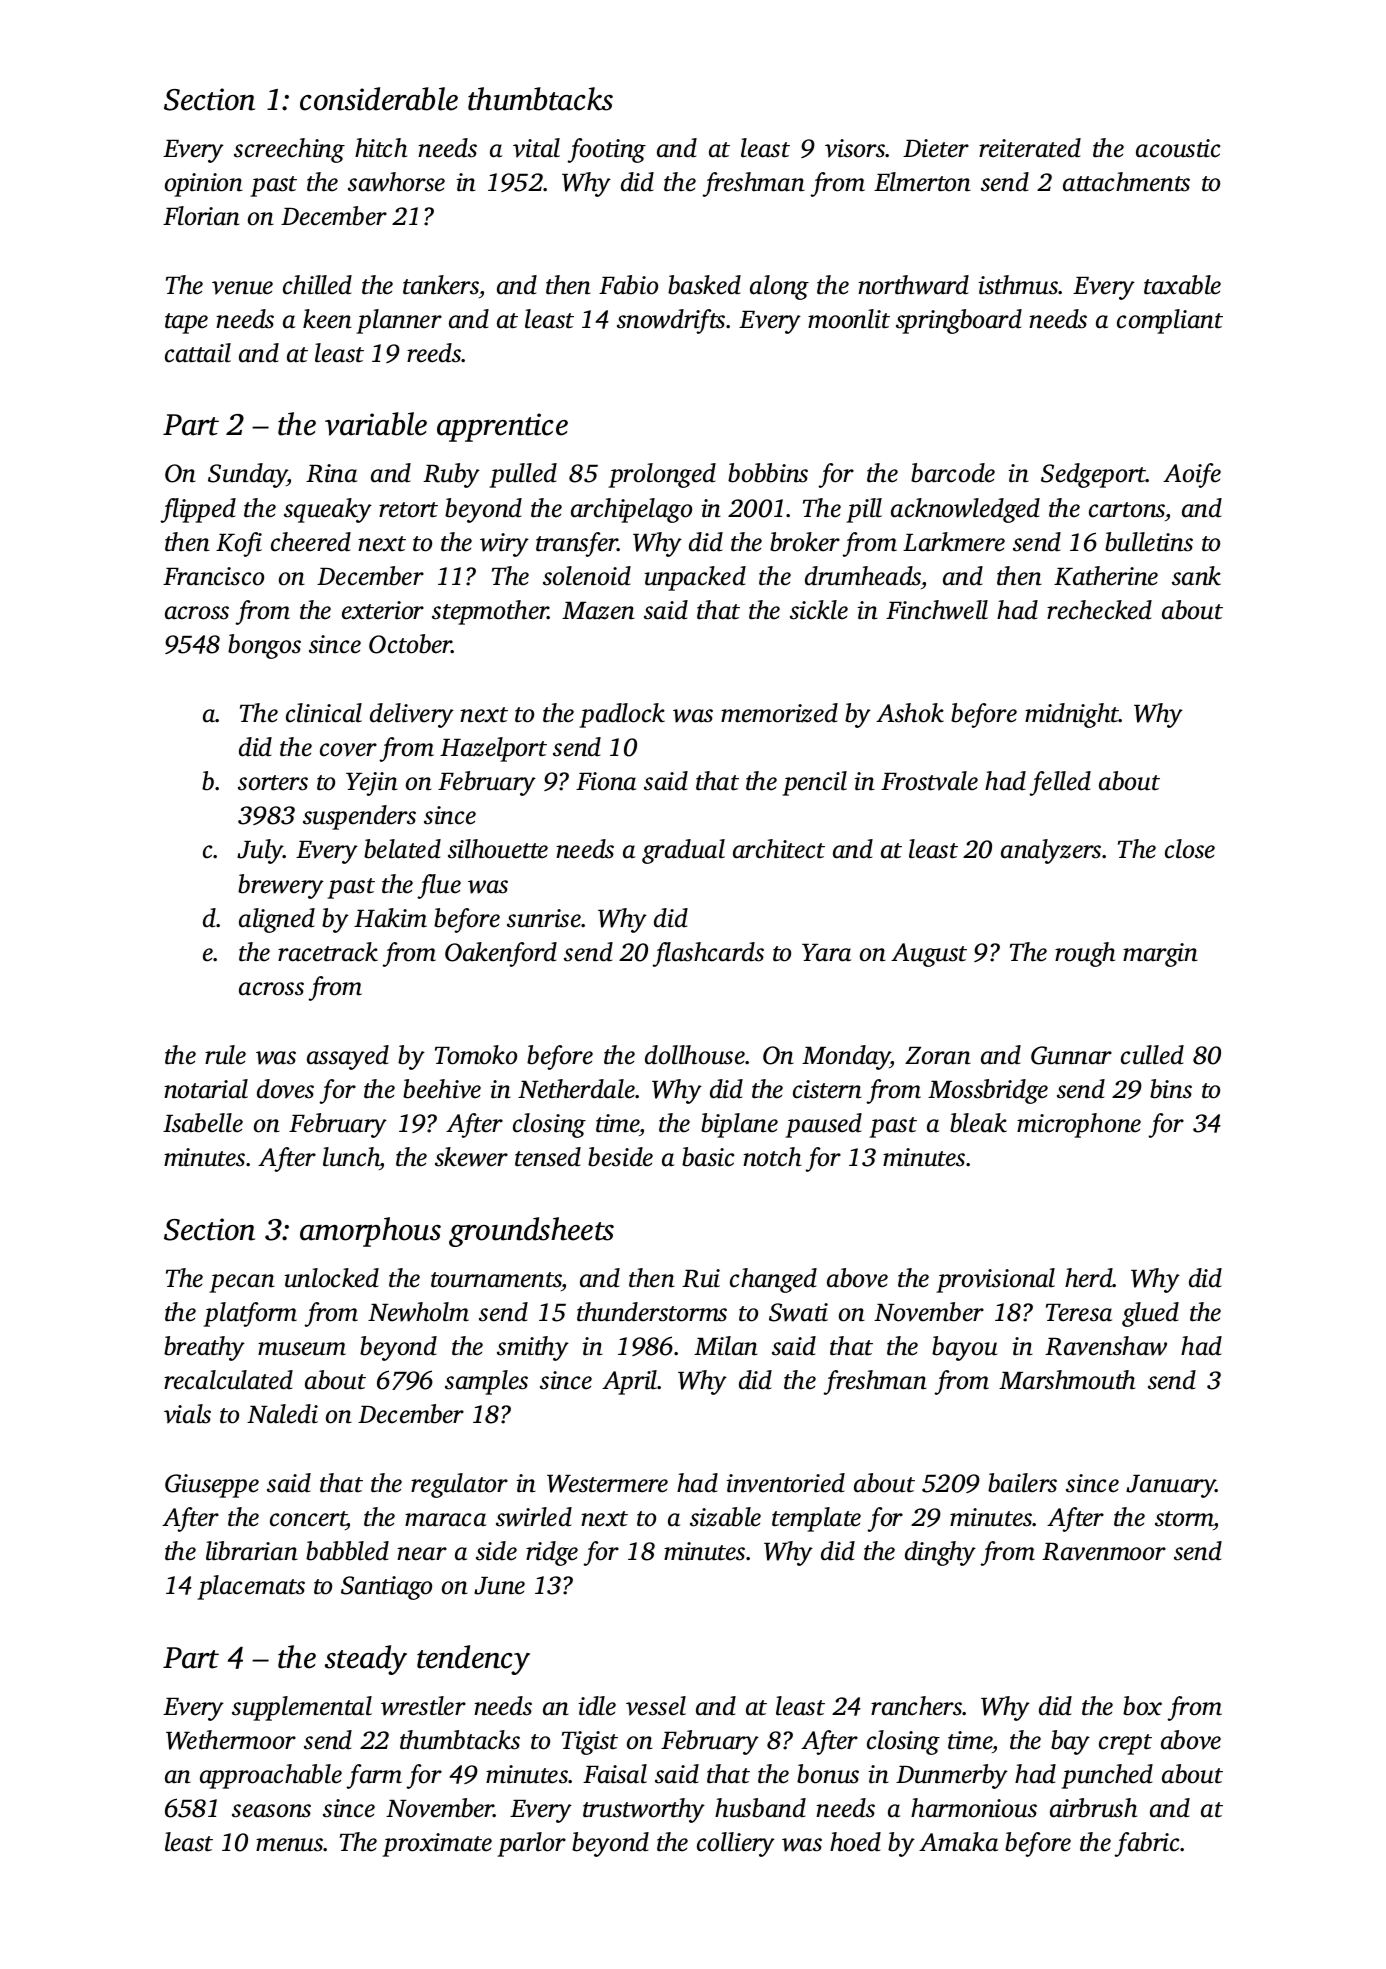 The image size is (1386, 1969). Describe the element at coordinates (531, 1232) in the screenshot. I see `groundsheets` at that location.
